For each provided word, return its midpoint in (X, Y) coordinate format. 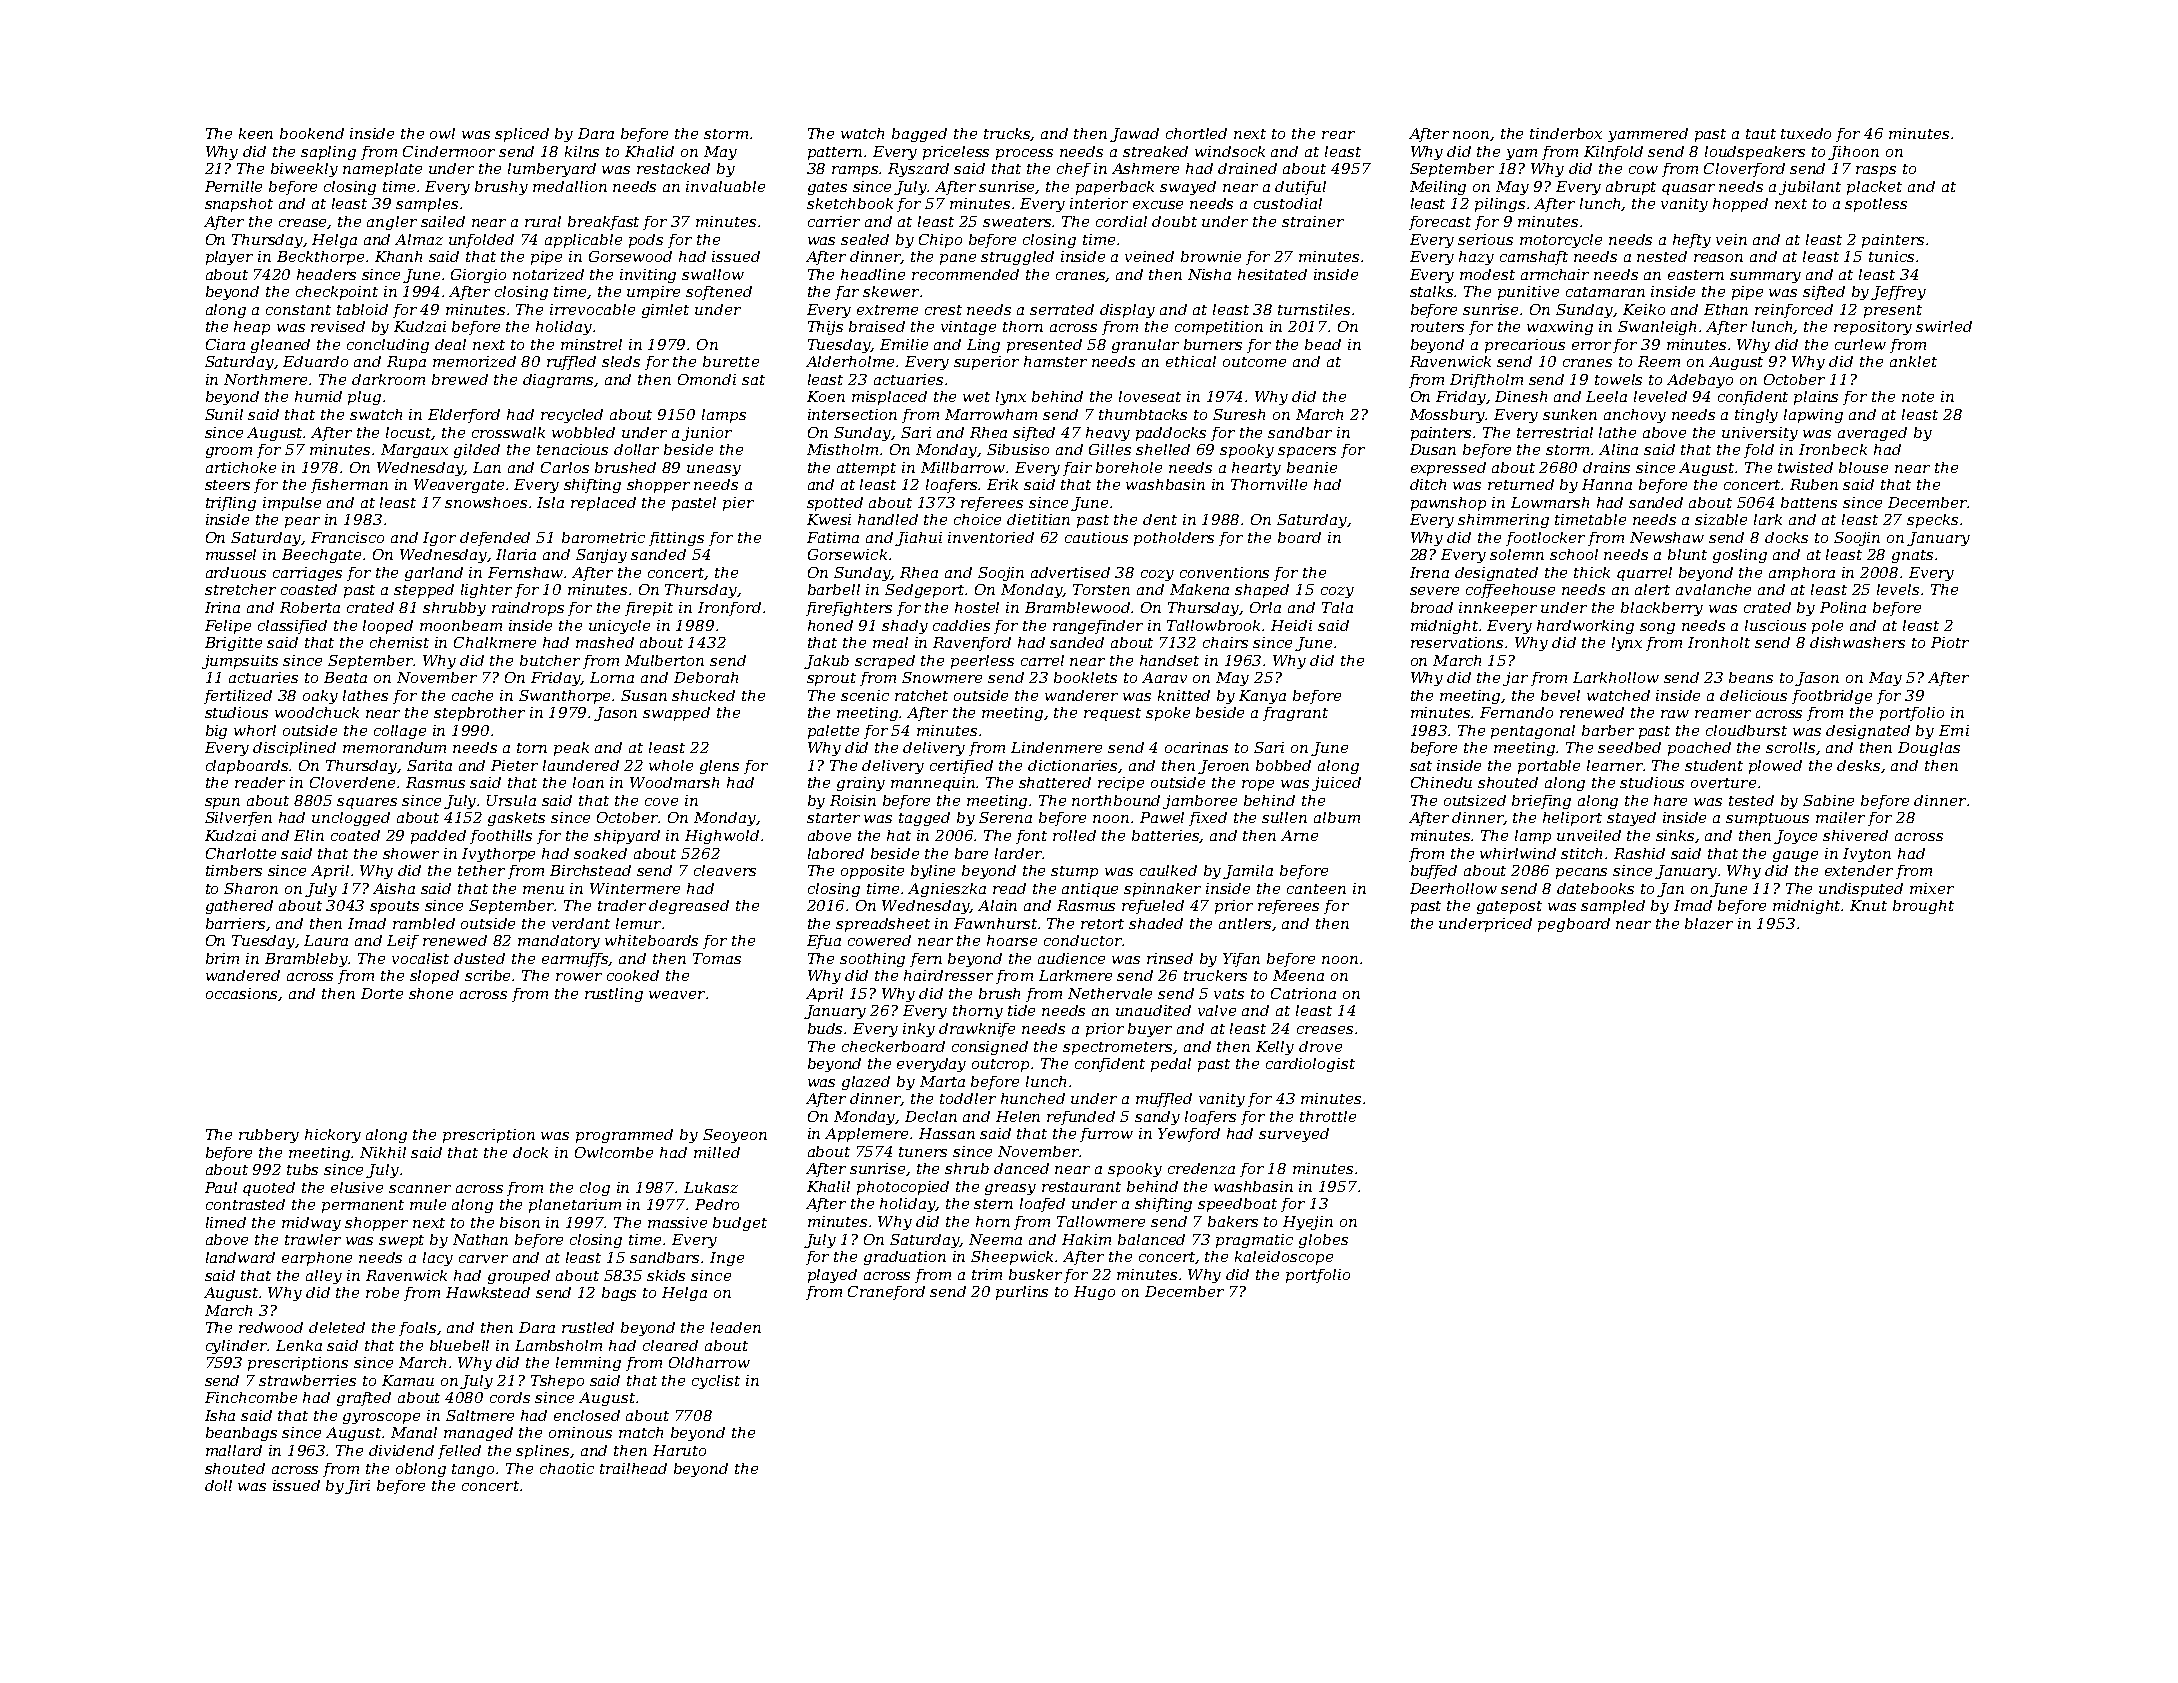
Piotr (1950, 642)
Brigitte (233, 644)
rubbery (269, 1136)
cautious (1096, 537)
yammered (1648, 135)
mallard (234, 1450)
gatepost (1509, 907)
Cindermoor (449, 151)
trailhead (633, 1468)
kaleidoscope (1284, 1258)
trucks (1007, 134)
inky (919, 1030)
